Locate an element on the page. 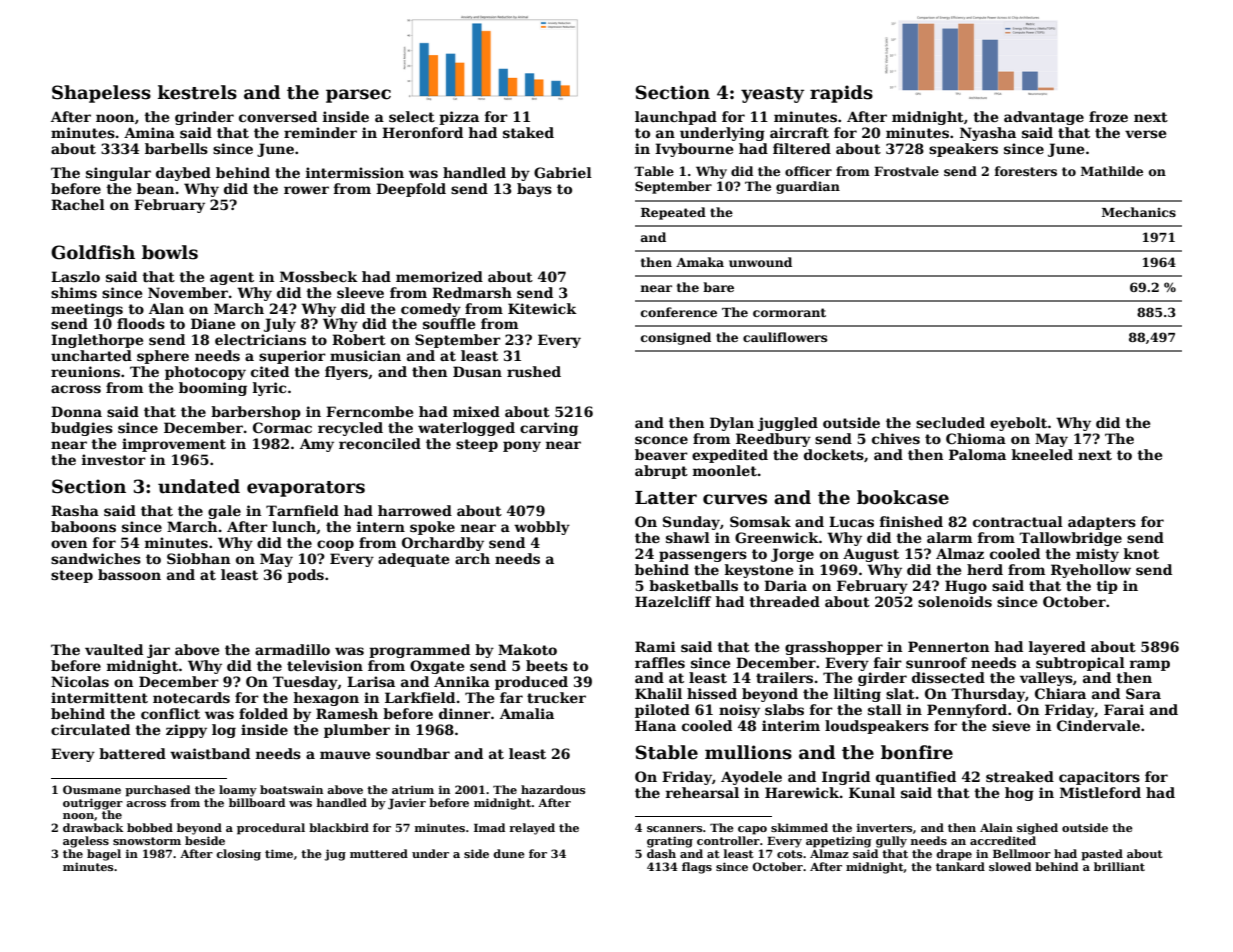 The image size is (1233, 952). bare is located at coordinates (718, 287).
